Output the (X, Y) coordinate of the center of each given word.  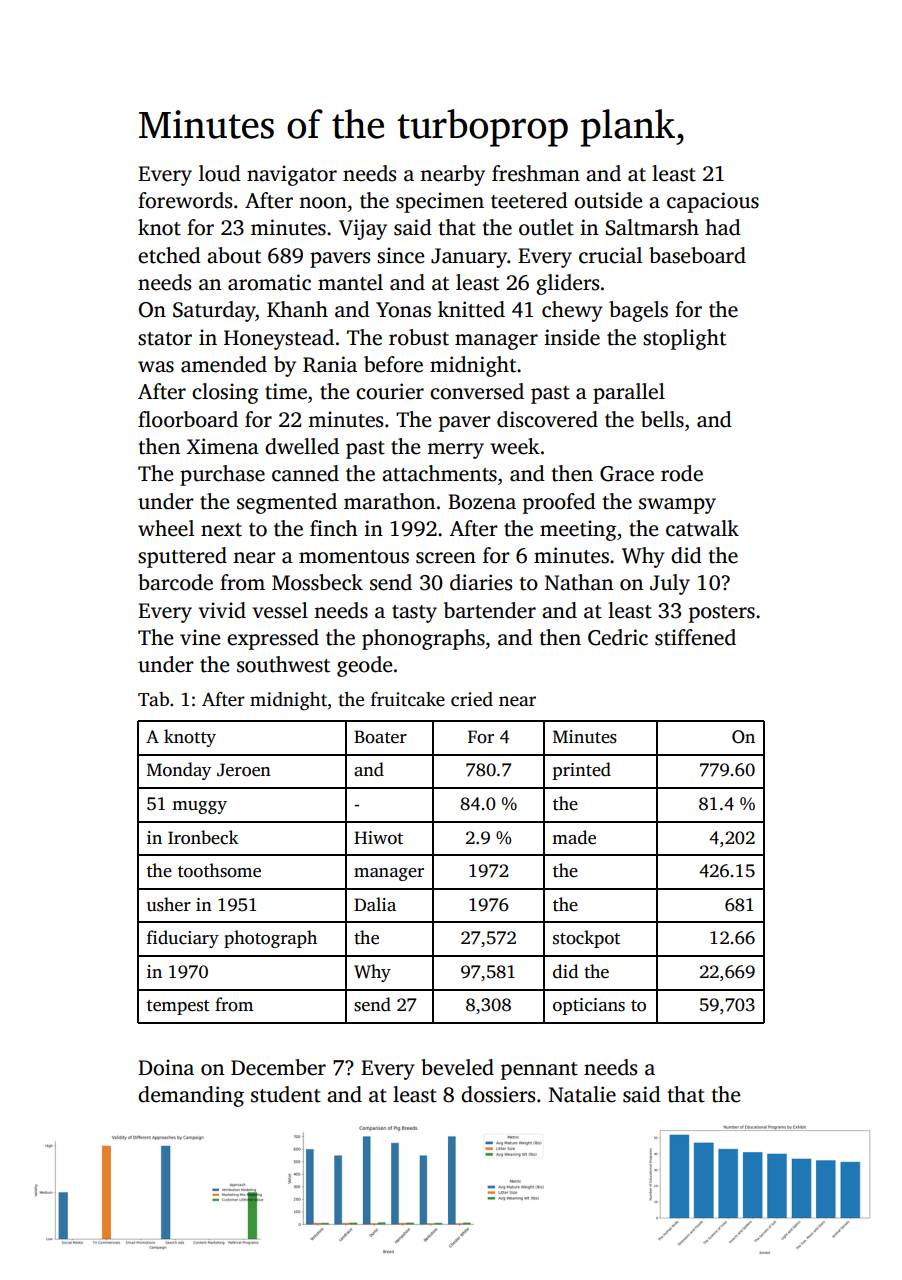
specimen (440, 202)
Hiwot (378, 838)
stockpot (586, 939)
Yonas (403, 310)
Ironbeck (203, 837)
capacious (713, 202)
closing (225, 393)
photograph (270, 939)
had (723, 227)
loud (220, 173)
